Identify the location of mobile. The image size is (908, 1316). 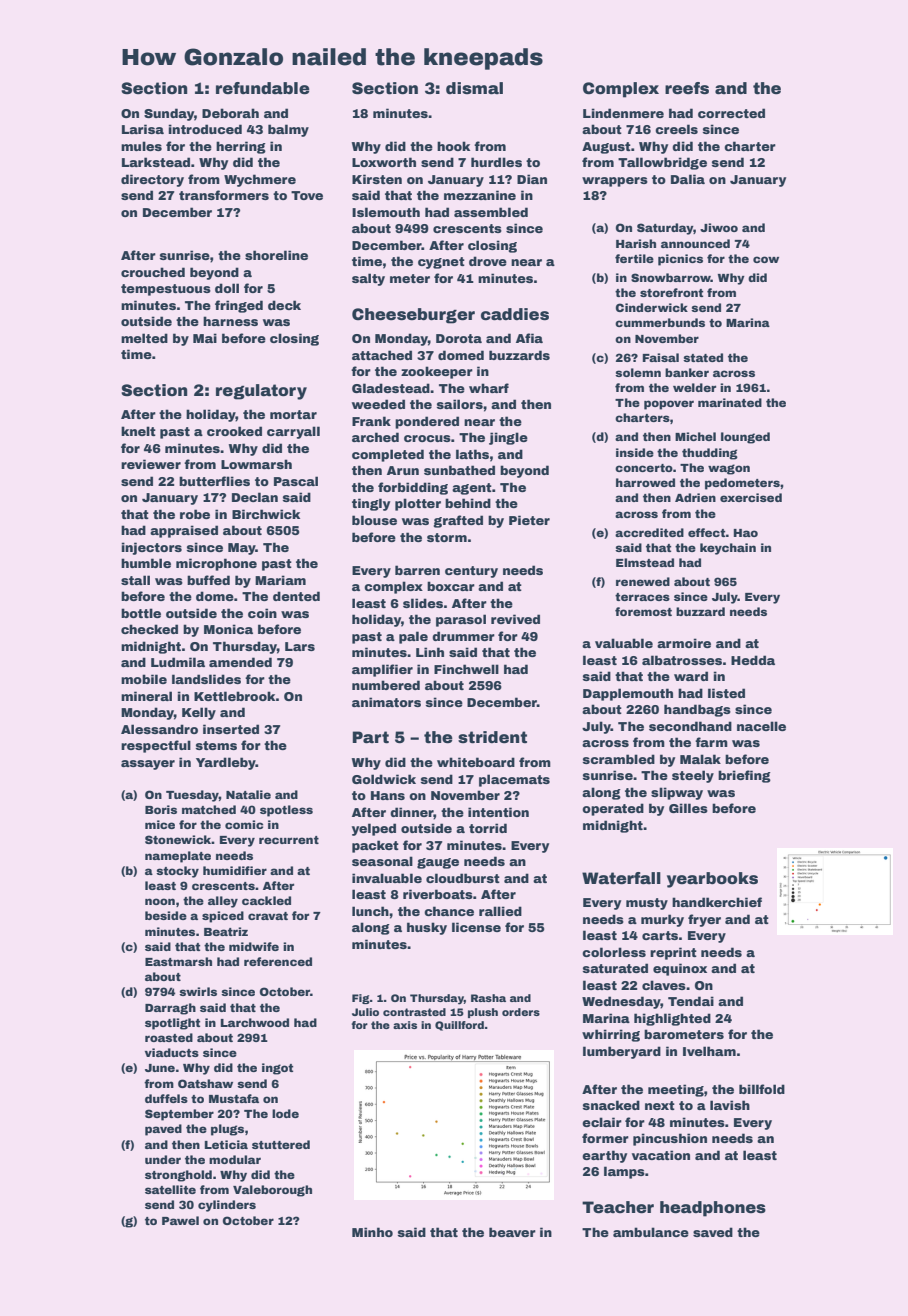
(144, 679).
